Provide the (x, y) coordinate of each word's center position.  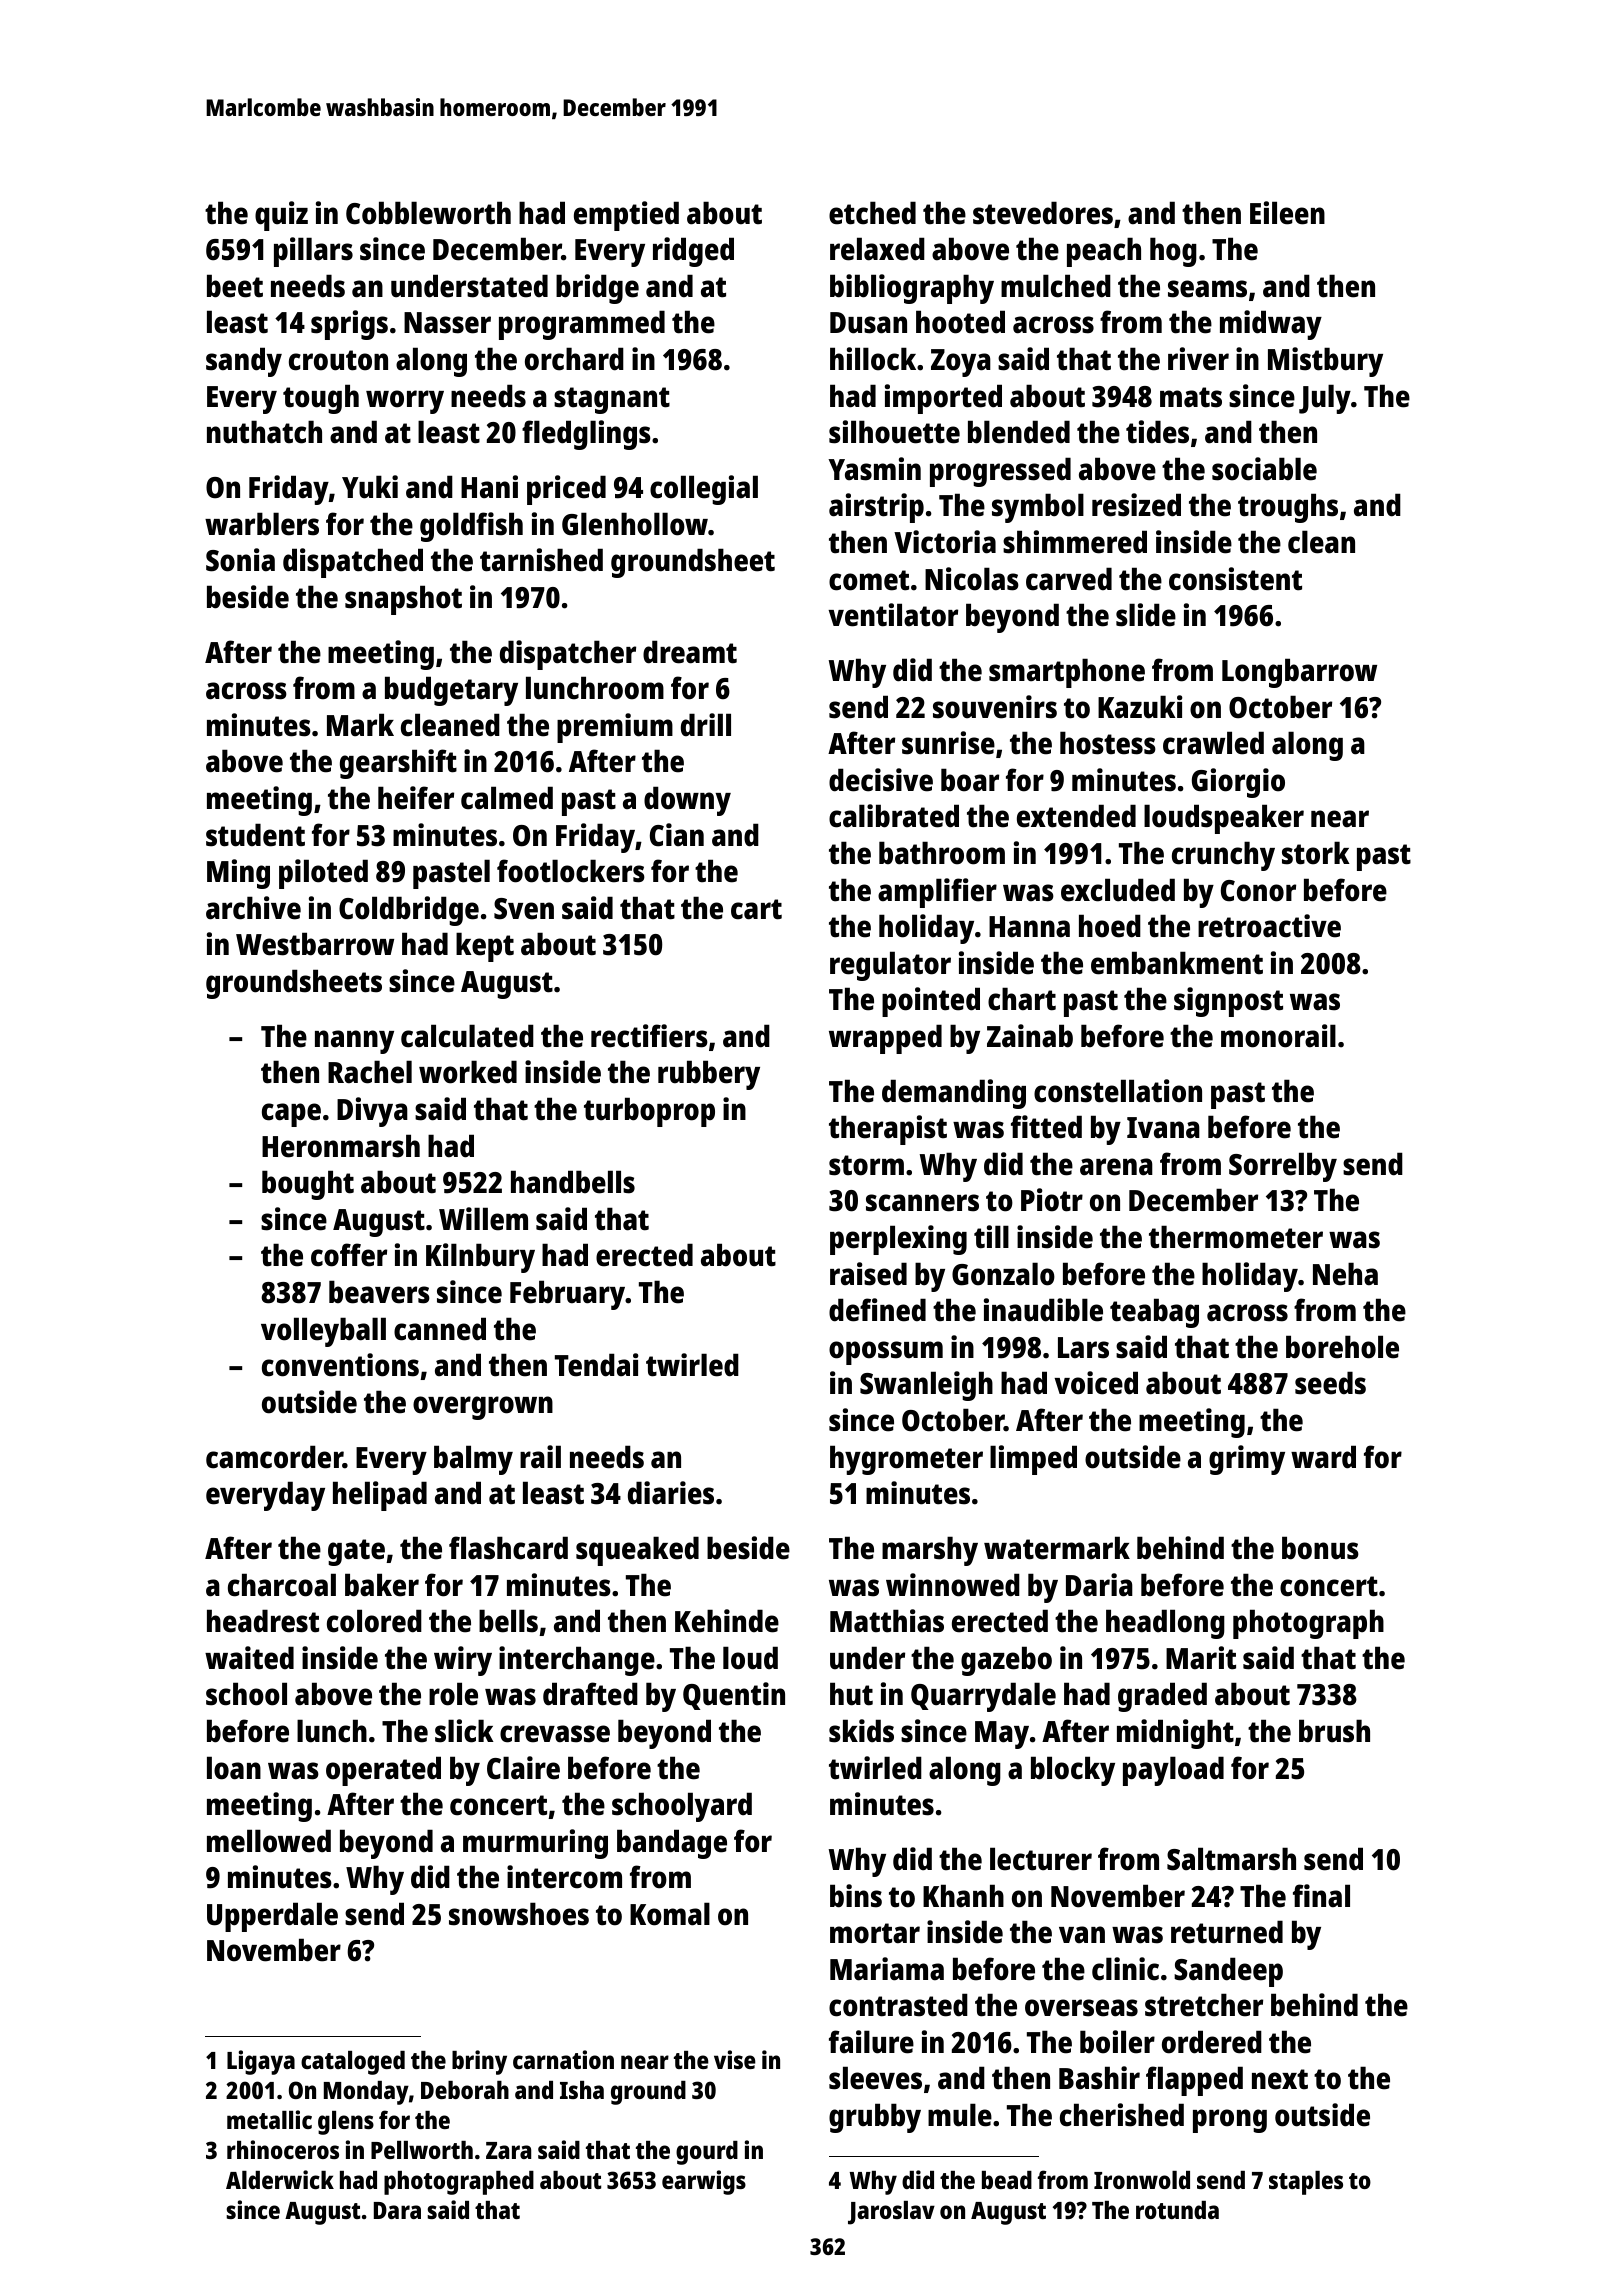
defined (877, 1310)
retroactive (1269, 926)
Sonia (240, 560)
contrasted (898, 2005)
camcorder (274, 1457)
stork (1316, 853)
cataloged (353, 2063)
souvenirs (995, 707)
